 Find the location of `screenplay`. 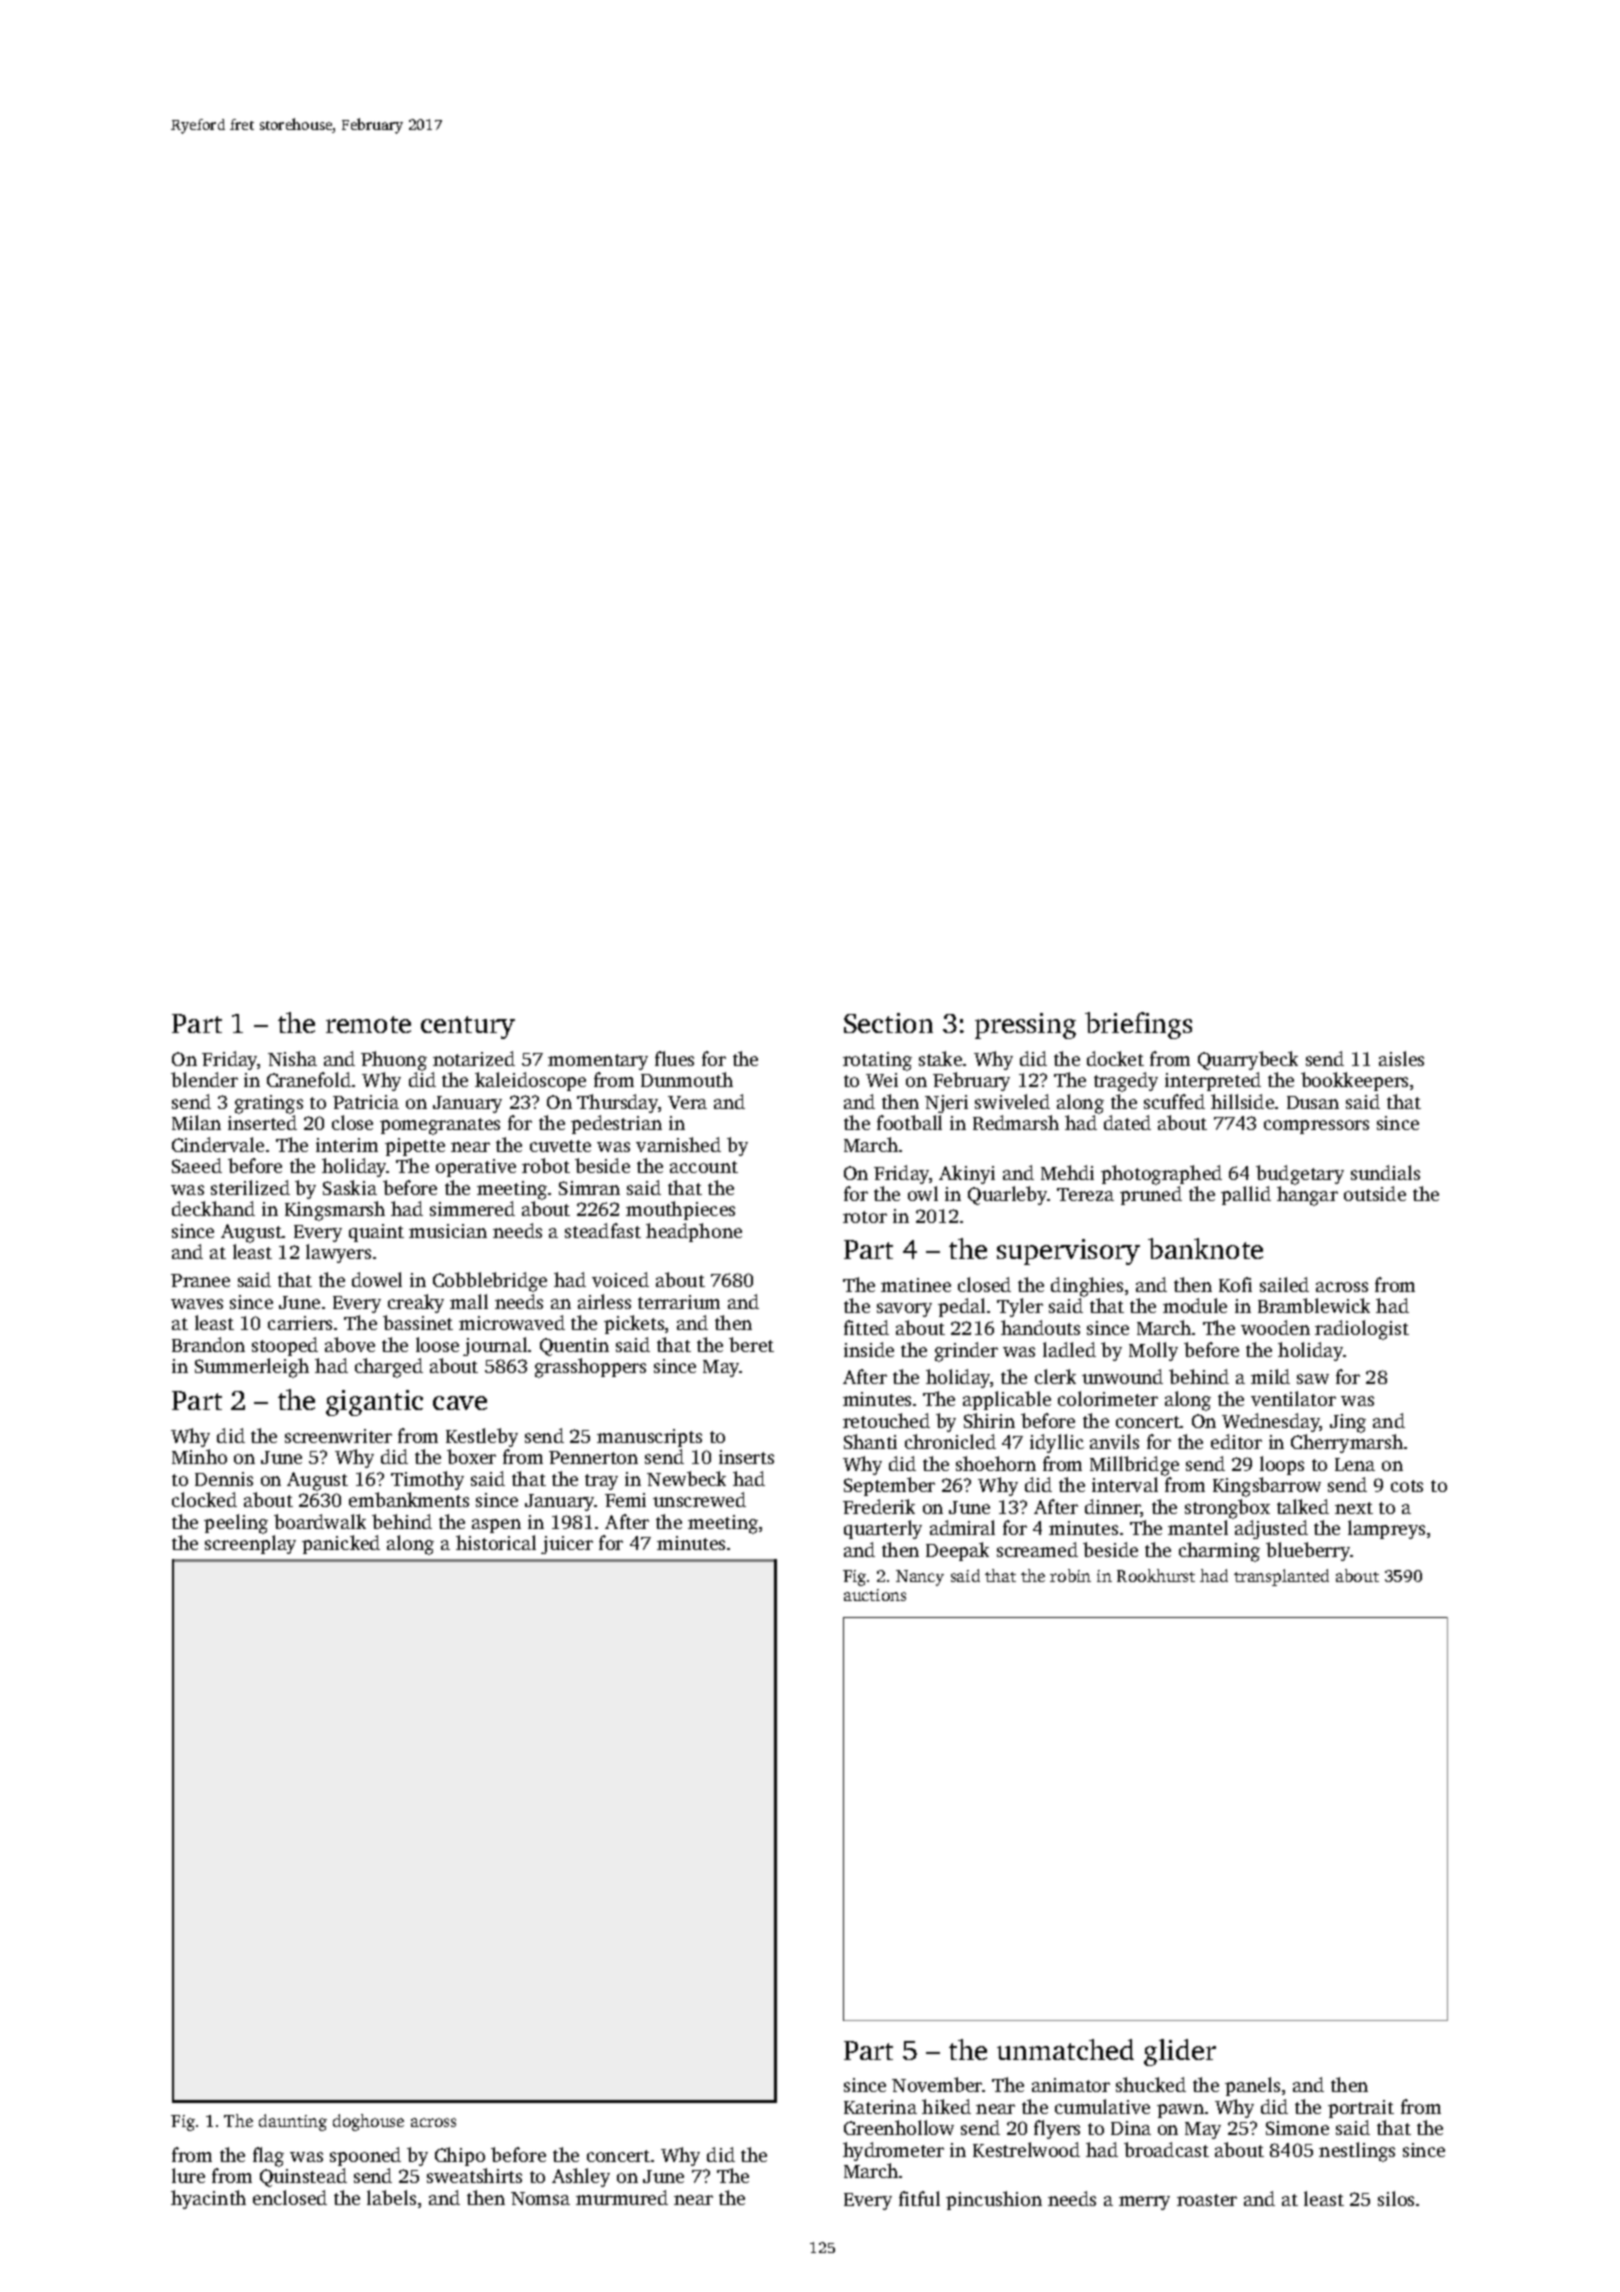

screenplay is located at coordinates (250, 1544).
